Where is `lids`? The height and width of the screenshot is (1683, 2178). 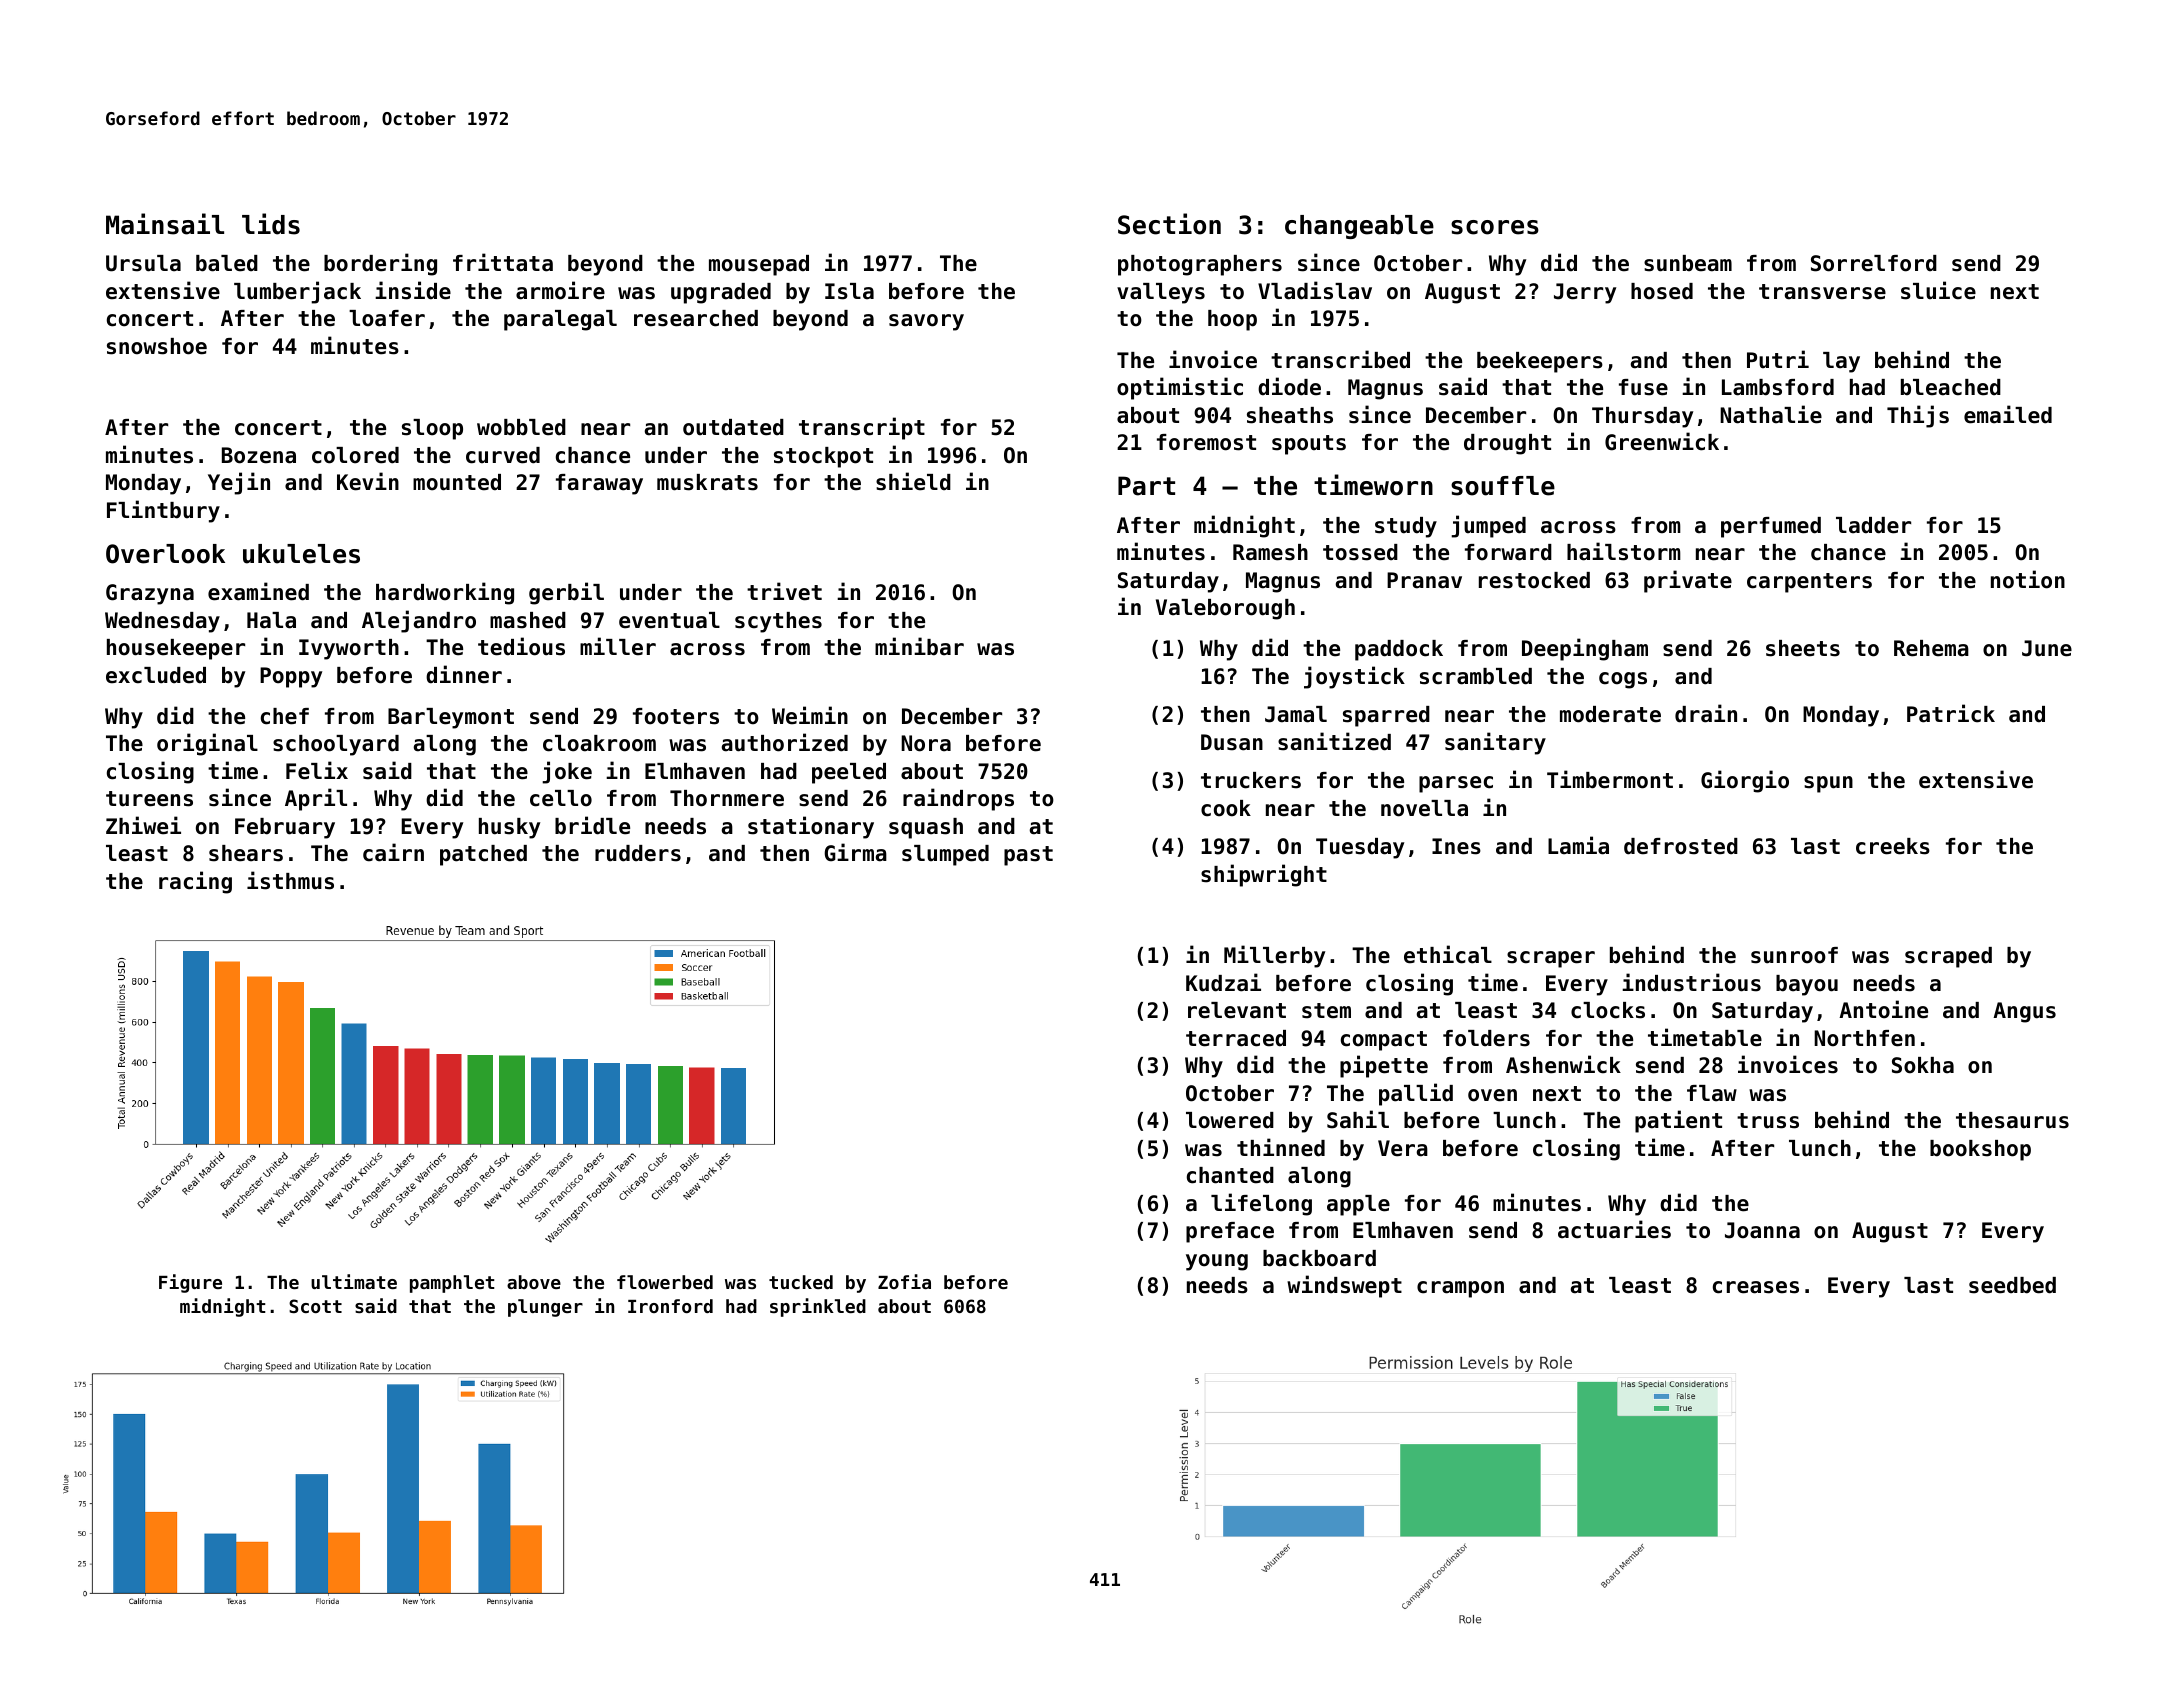
lids is located at coordinates (271, 224).
